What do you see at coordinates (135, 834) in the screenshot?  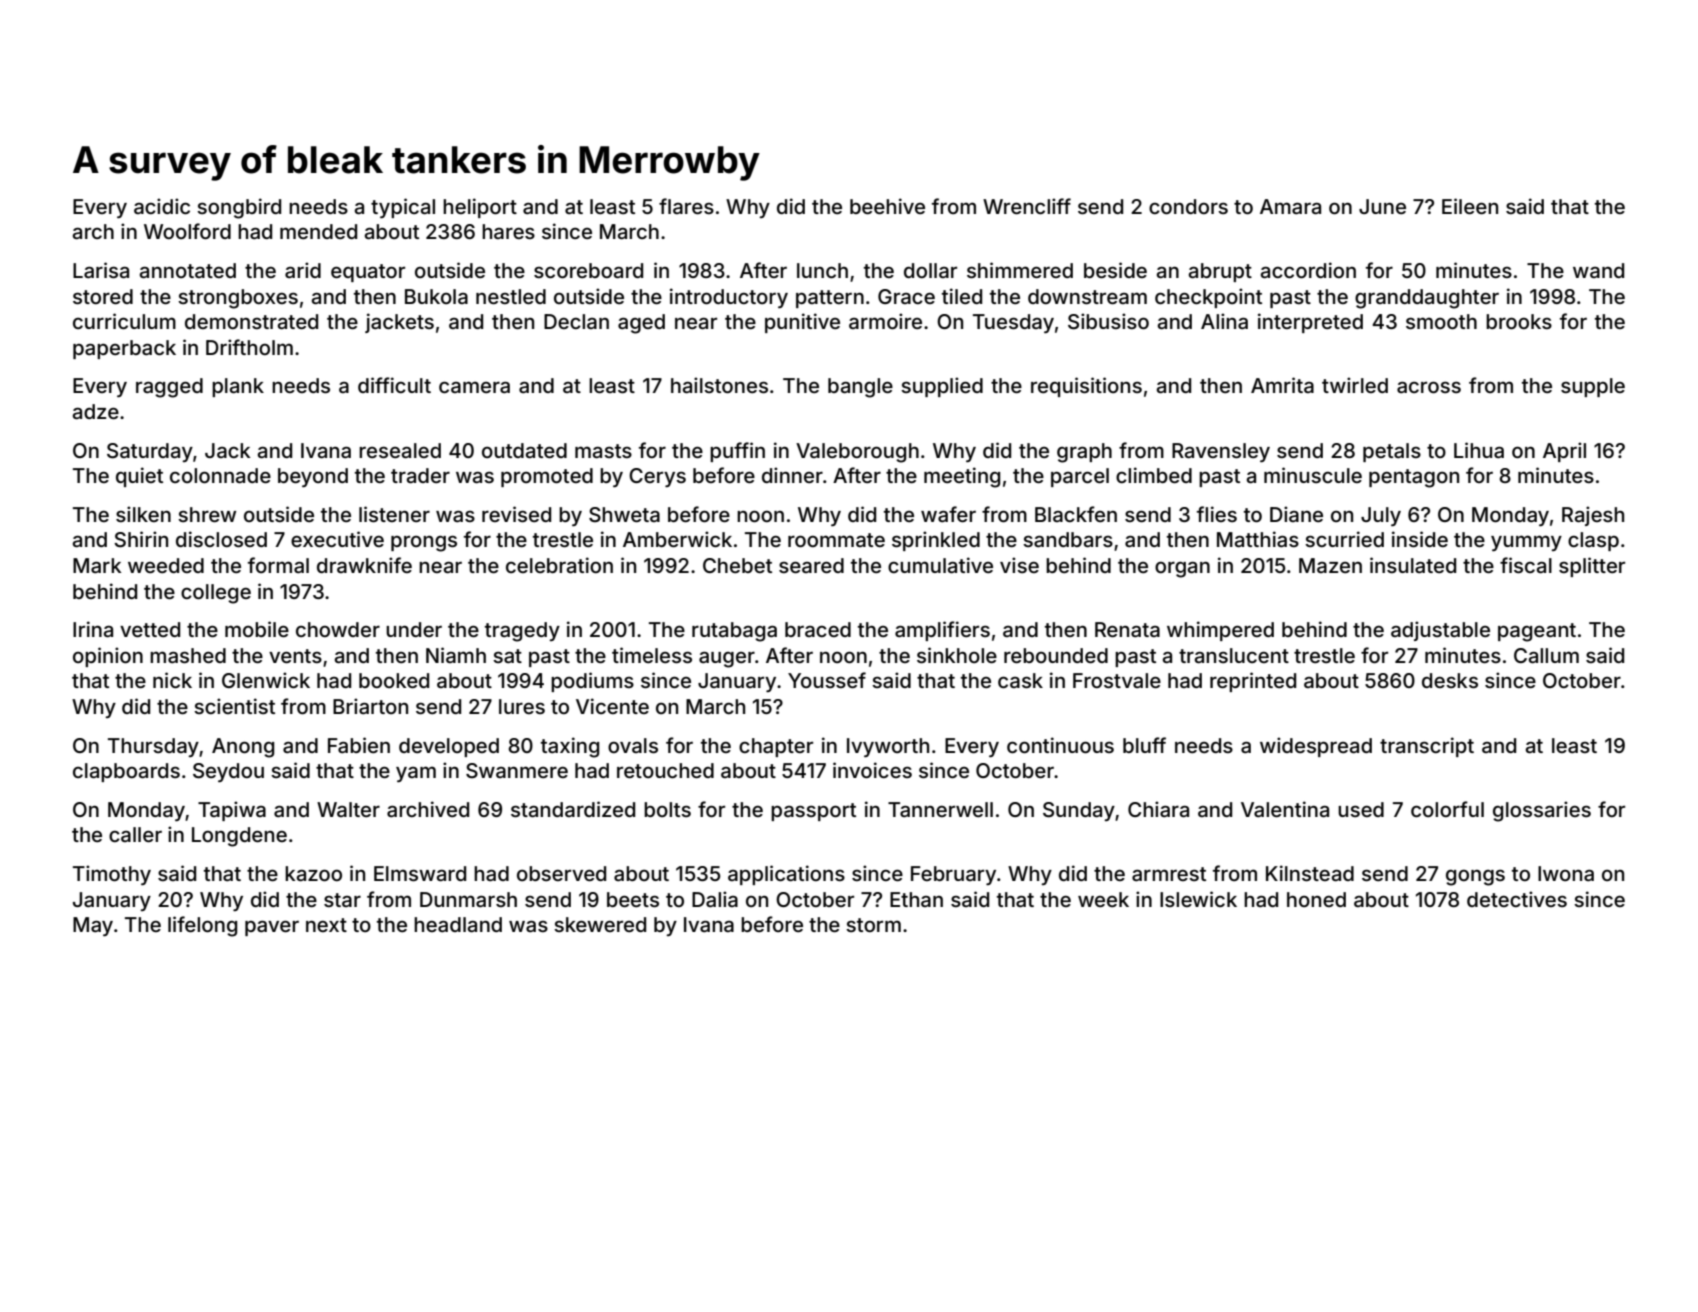 I see `caller` at bounding box center [135, 834].
